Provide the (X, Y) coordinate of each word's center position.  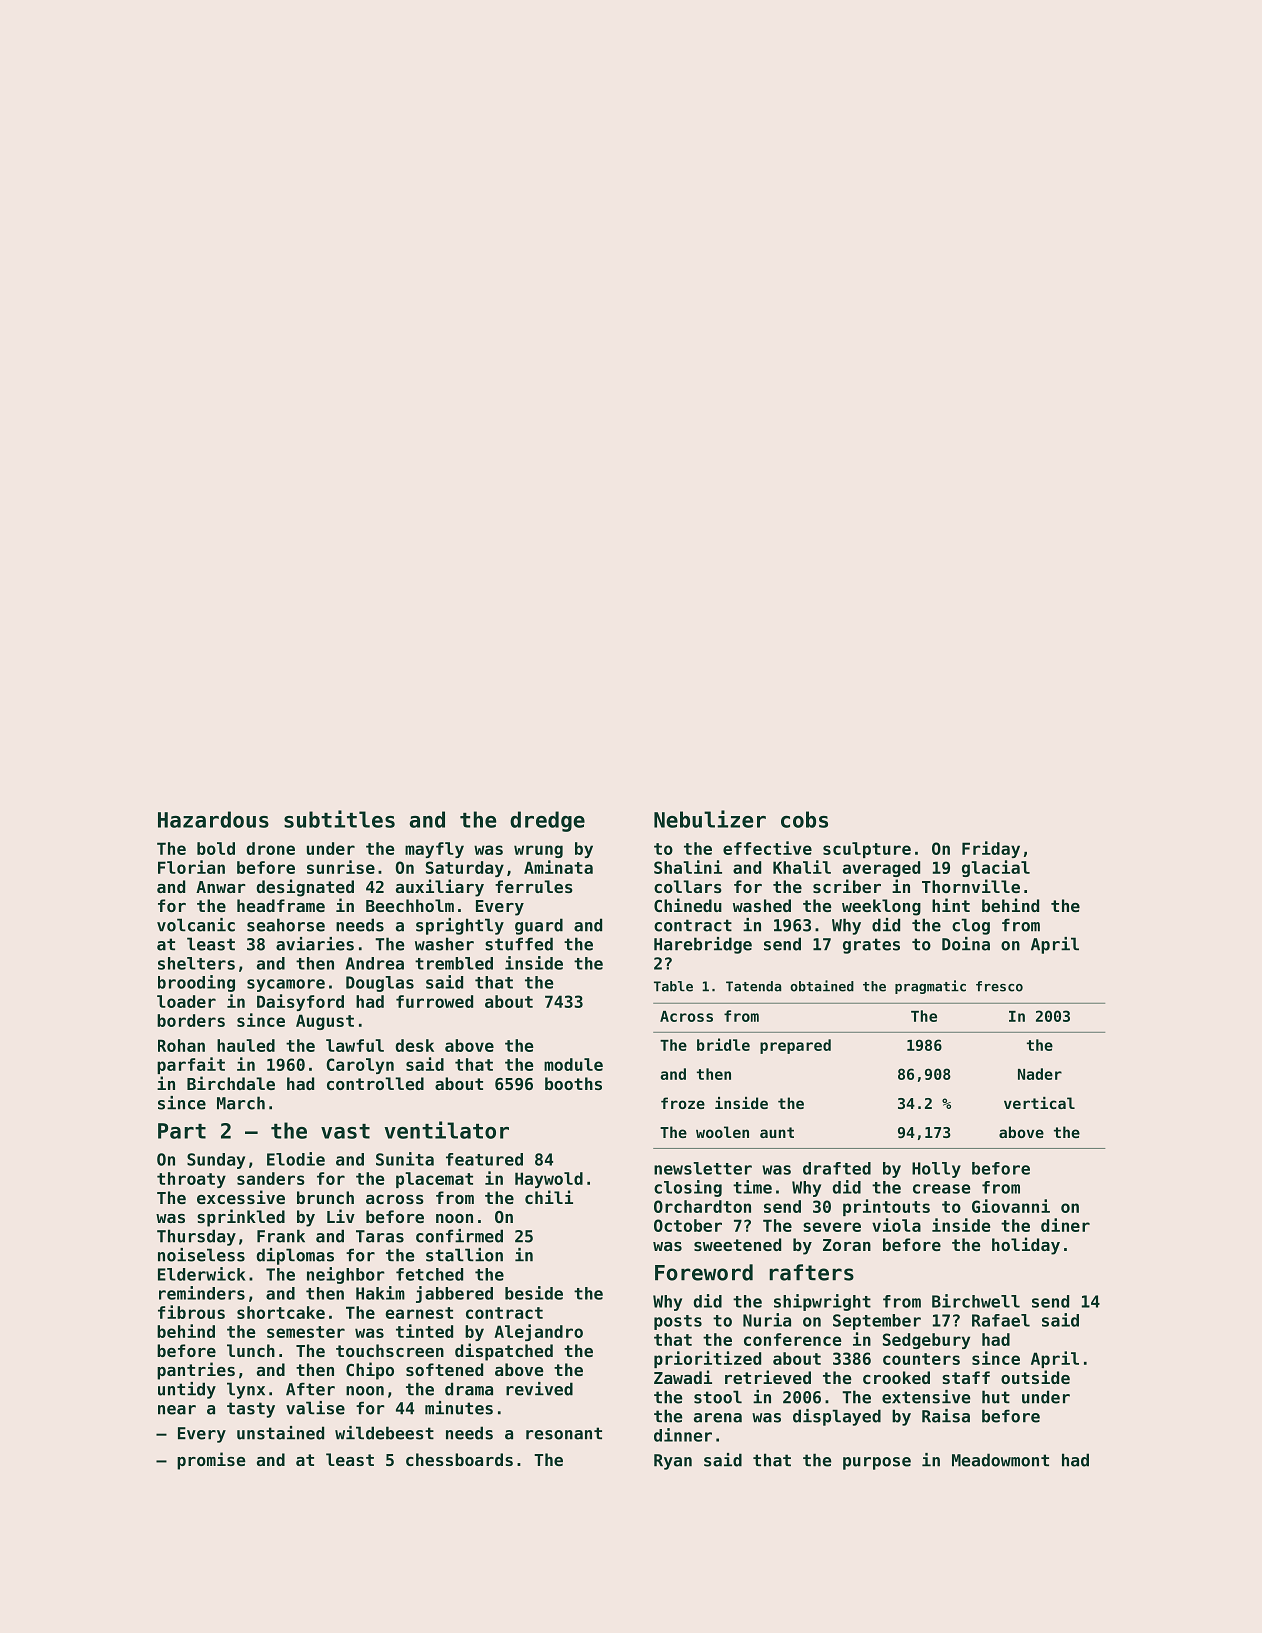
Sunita (405, 1159)
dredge (547, 821)
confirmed (459, 1236)
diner (1065, 1225)
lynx (246, 1390)
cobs (804, 819)
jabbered (454, 1294)
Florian (191, 867)
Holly (936, 1170)
